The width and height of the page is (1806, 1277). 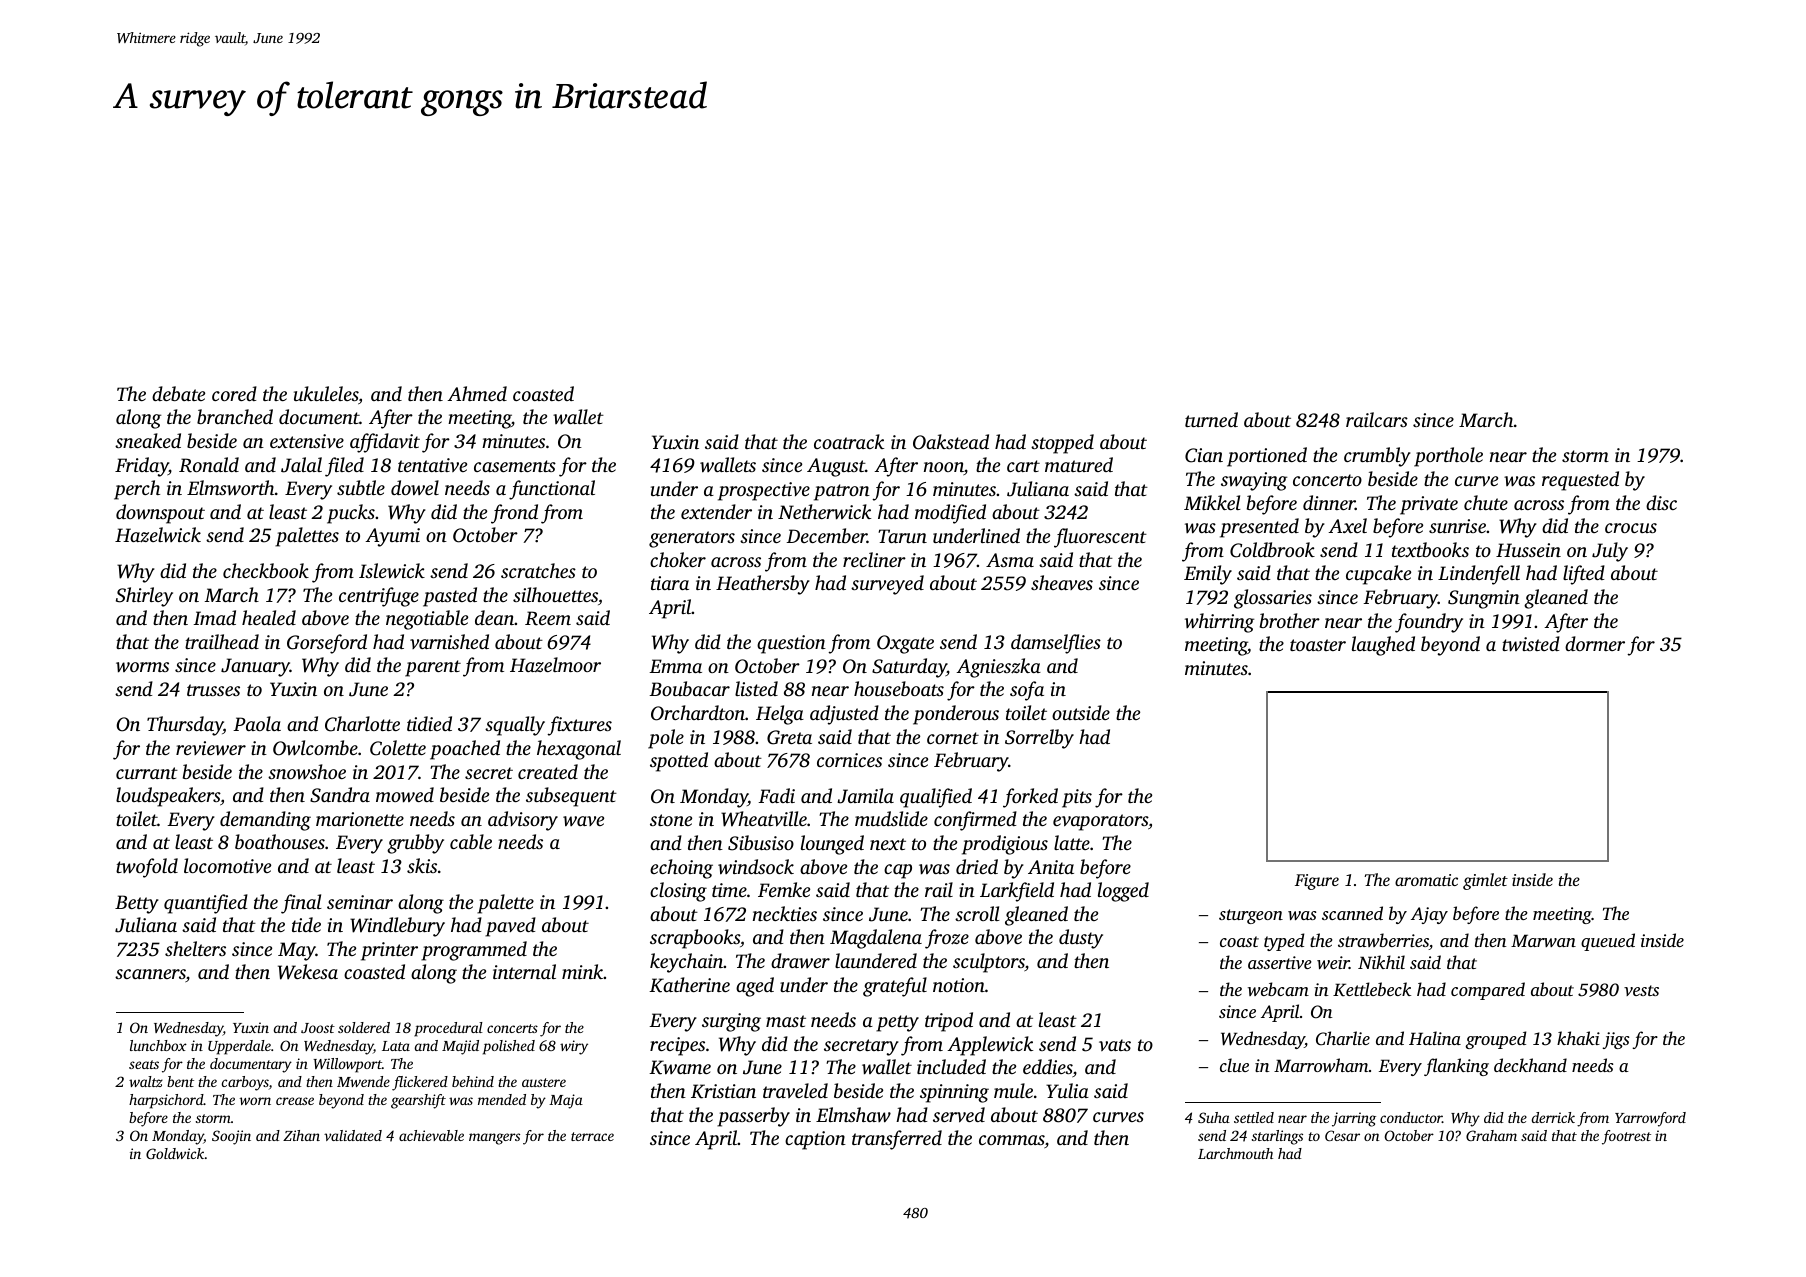 I want to click on mangers, so click(x=494, y=1139).
